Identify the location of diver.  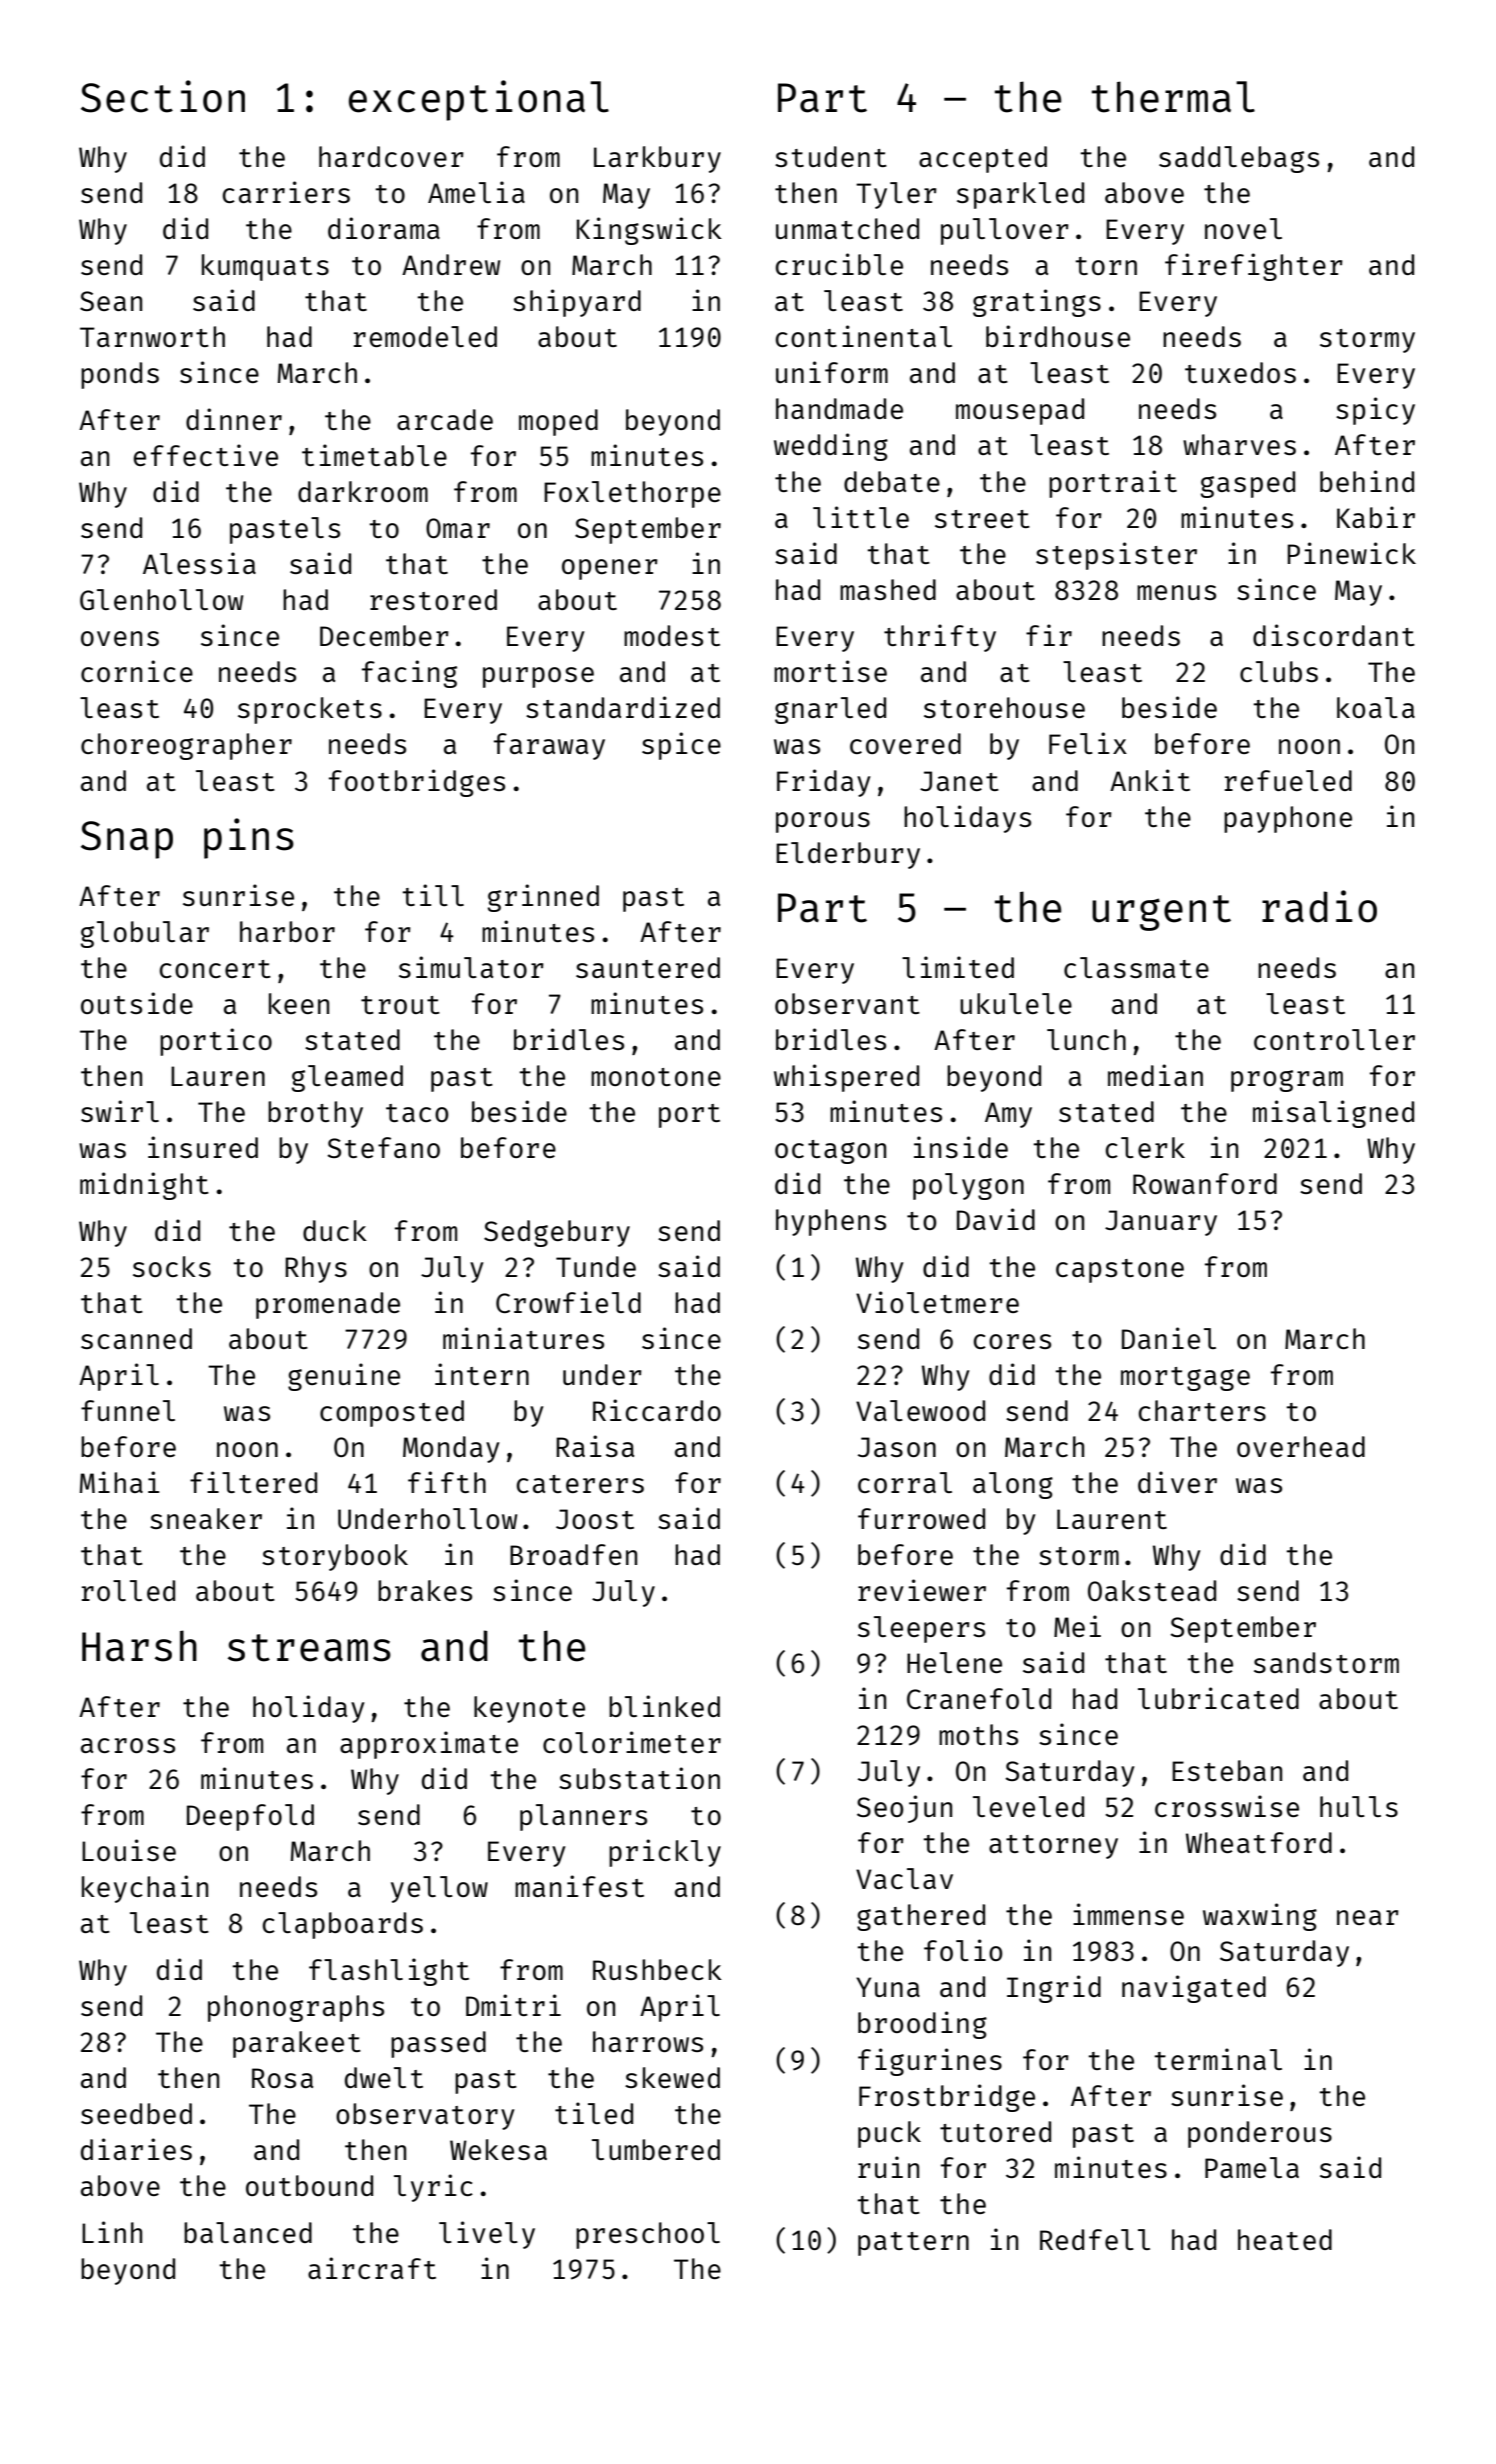
(1177, 1482).
